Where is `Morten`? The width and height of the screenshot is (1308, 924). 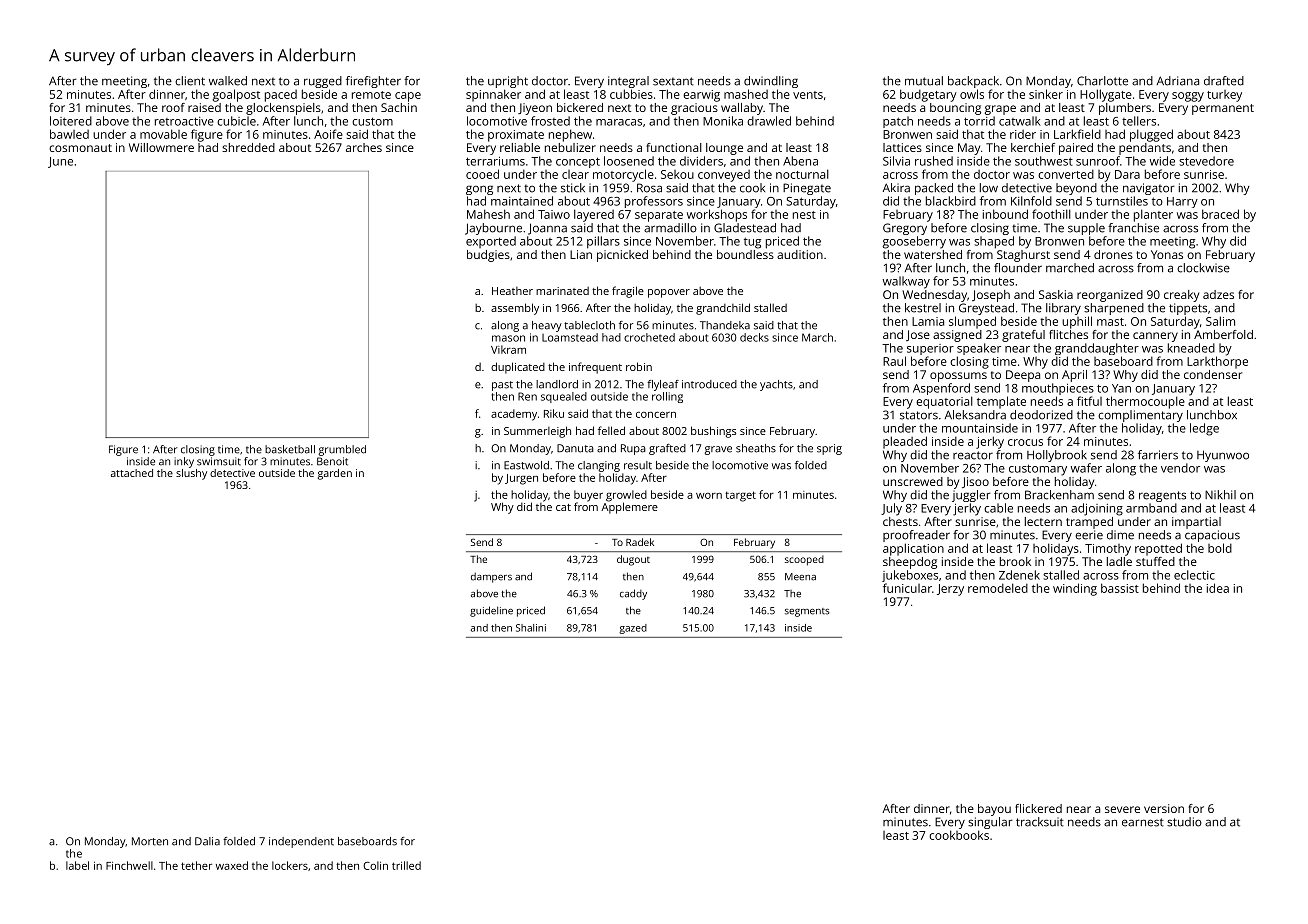
Morten is located at coordinates (150, 841).
